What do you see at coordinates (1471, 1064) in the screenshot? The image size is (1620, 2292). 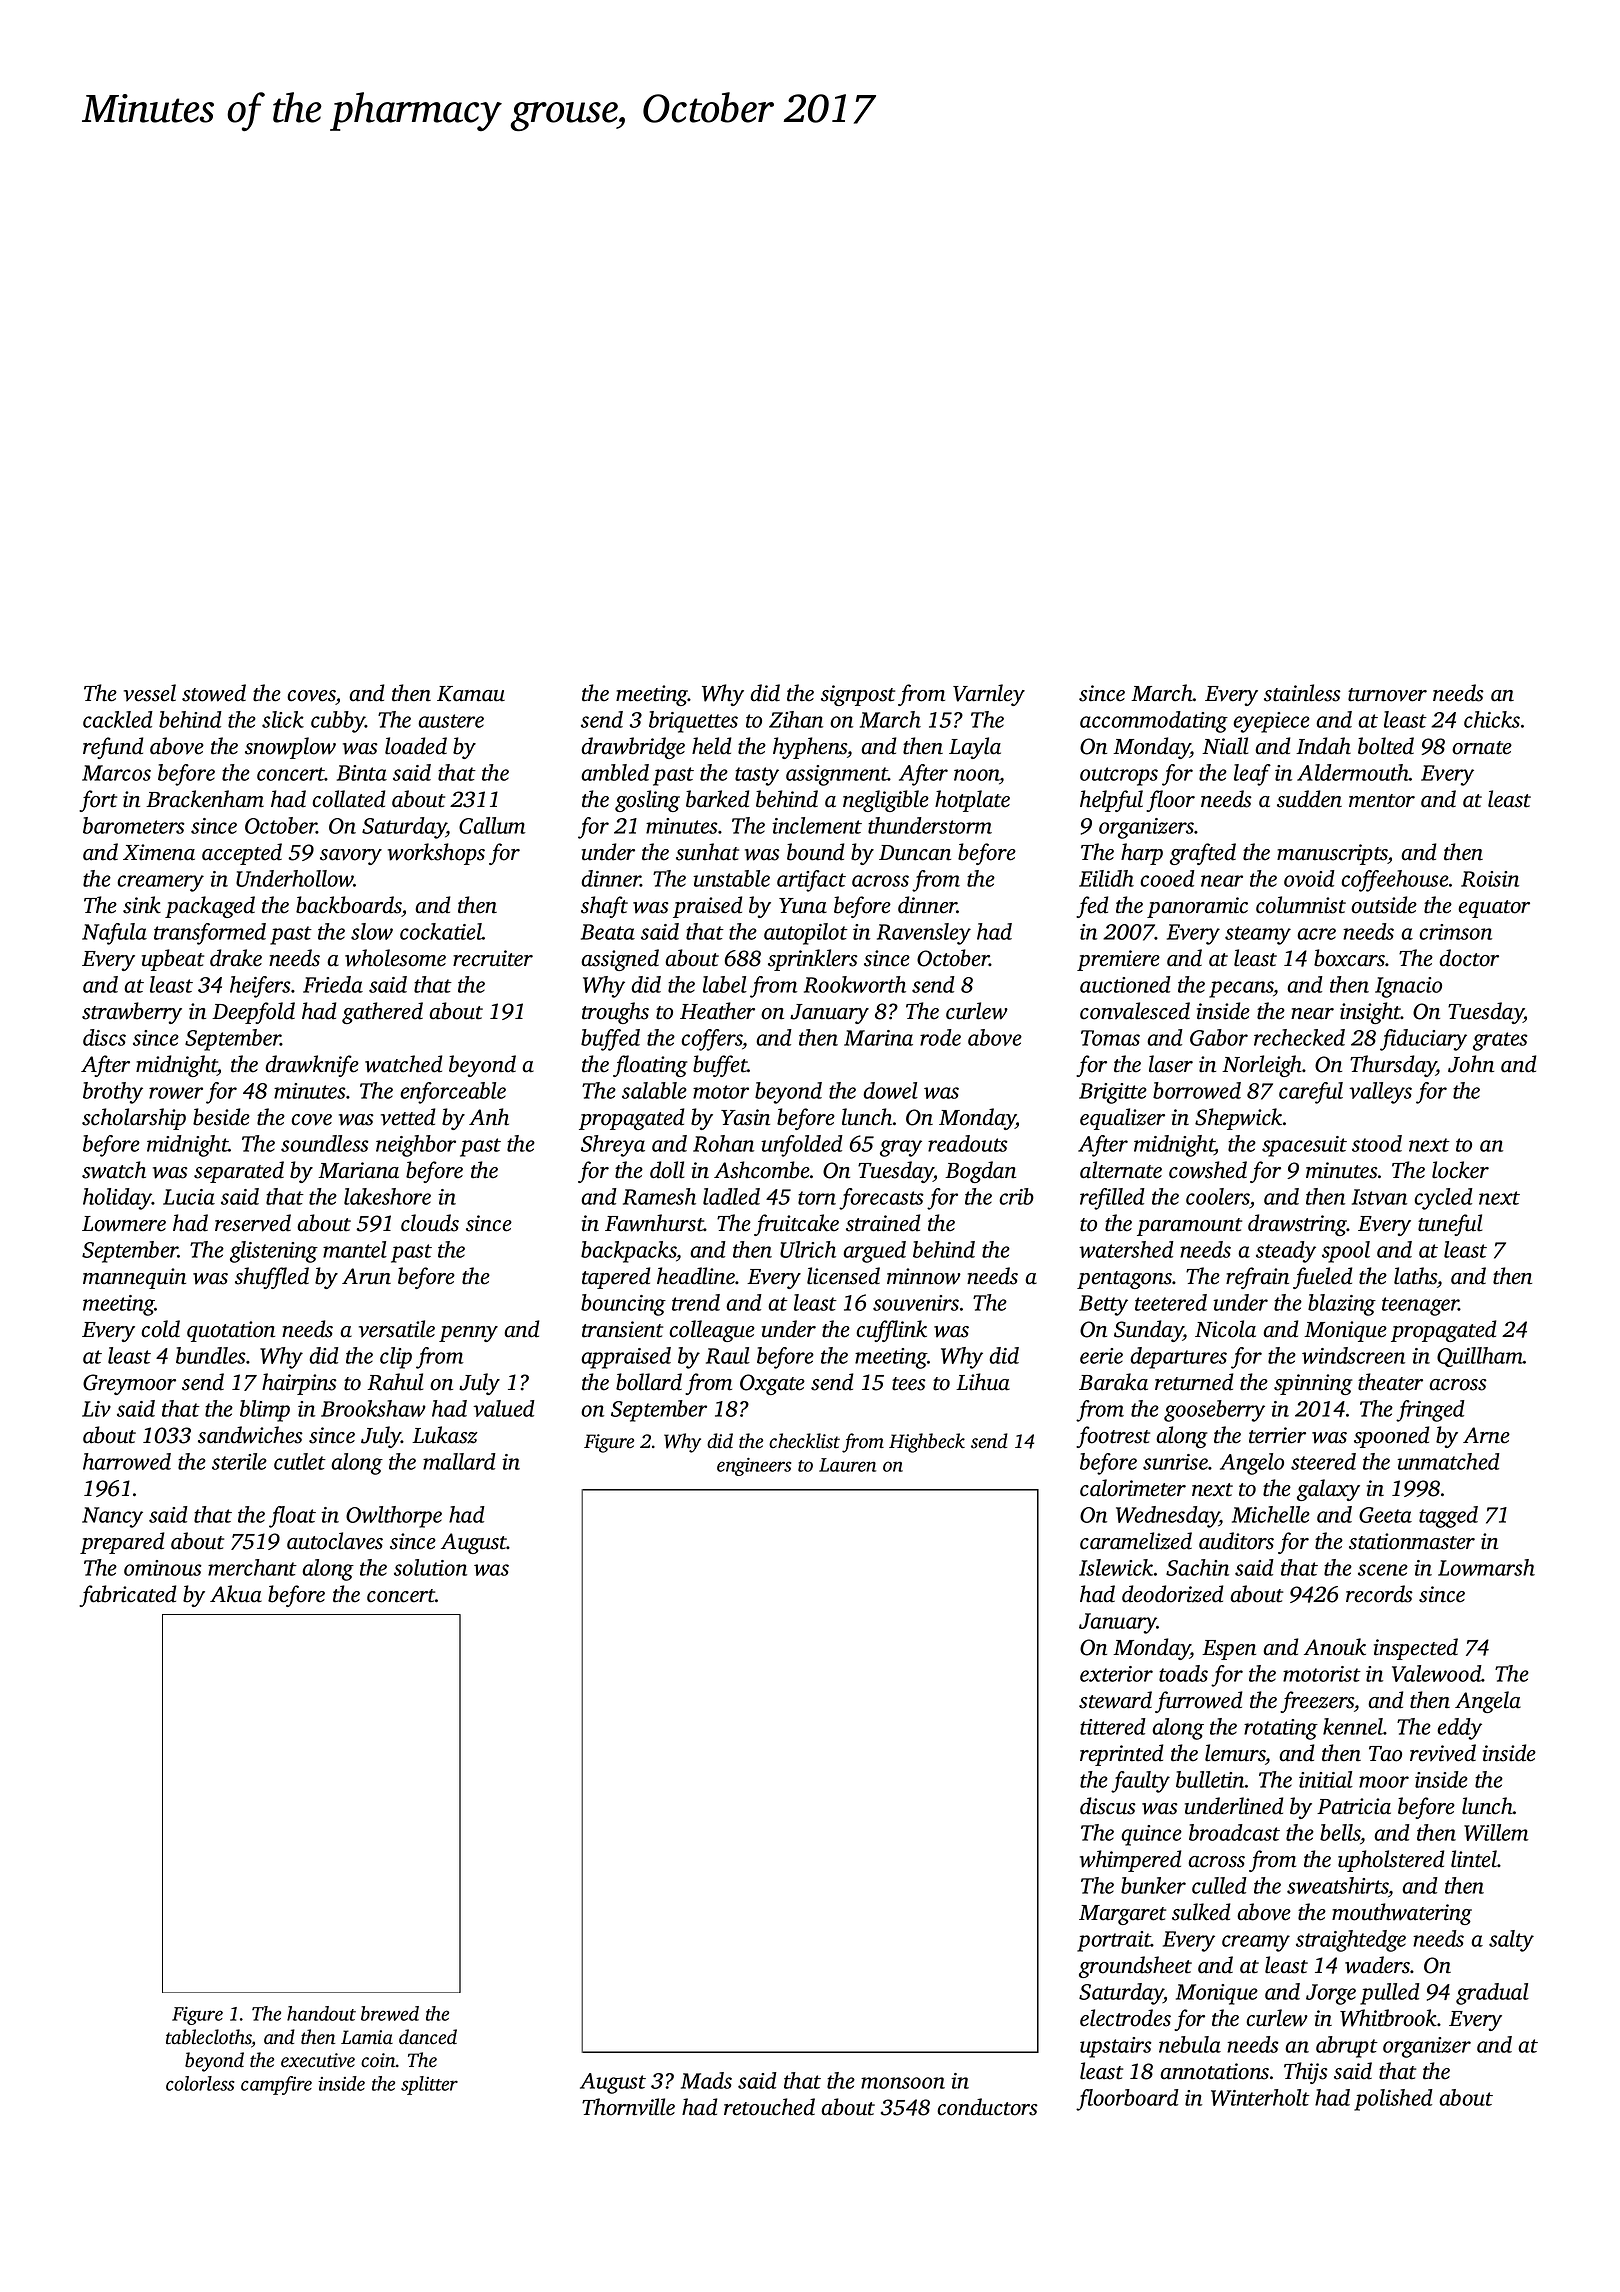 I see `John` at bounding box center [1471, 1064].
